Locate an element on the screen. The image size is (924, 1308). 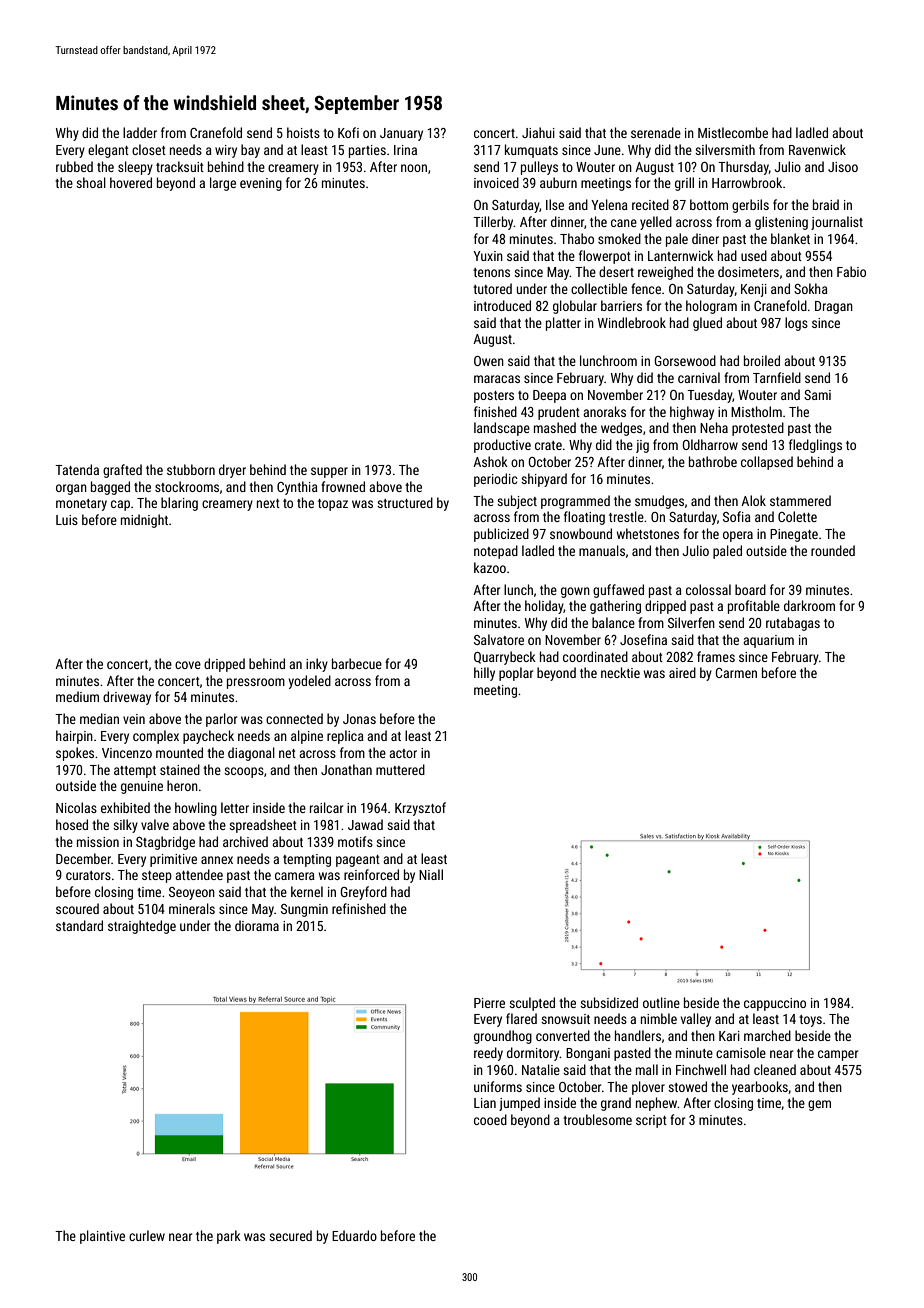
midnight is located at coordinates (144, 521).
